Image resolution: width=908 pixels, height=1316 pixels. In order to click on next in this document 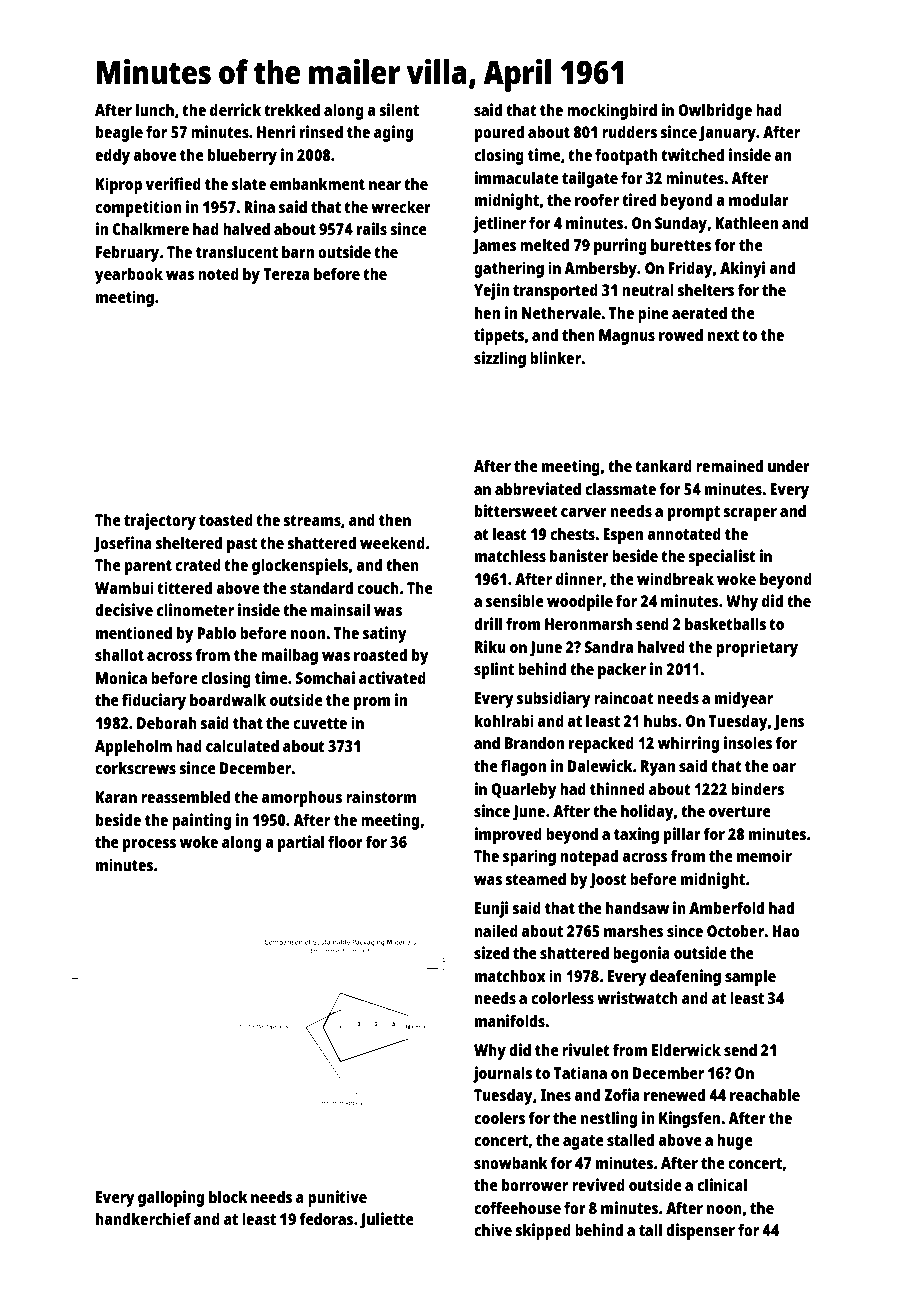, I will do `click(723, 335)`.
